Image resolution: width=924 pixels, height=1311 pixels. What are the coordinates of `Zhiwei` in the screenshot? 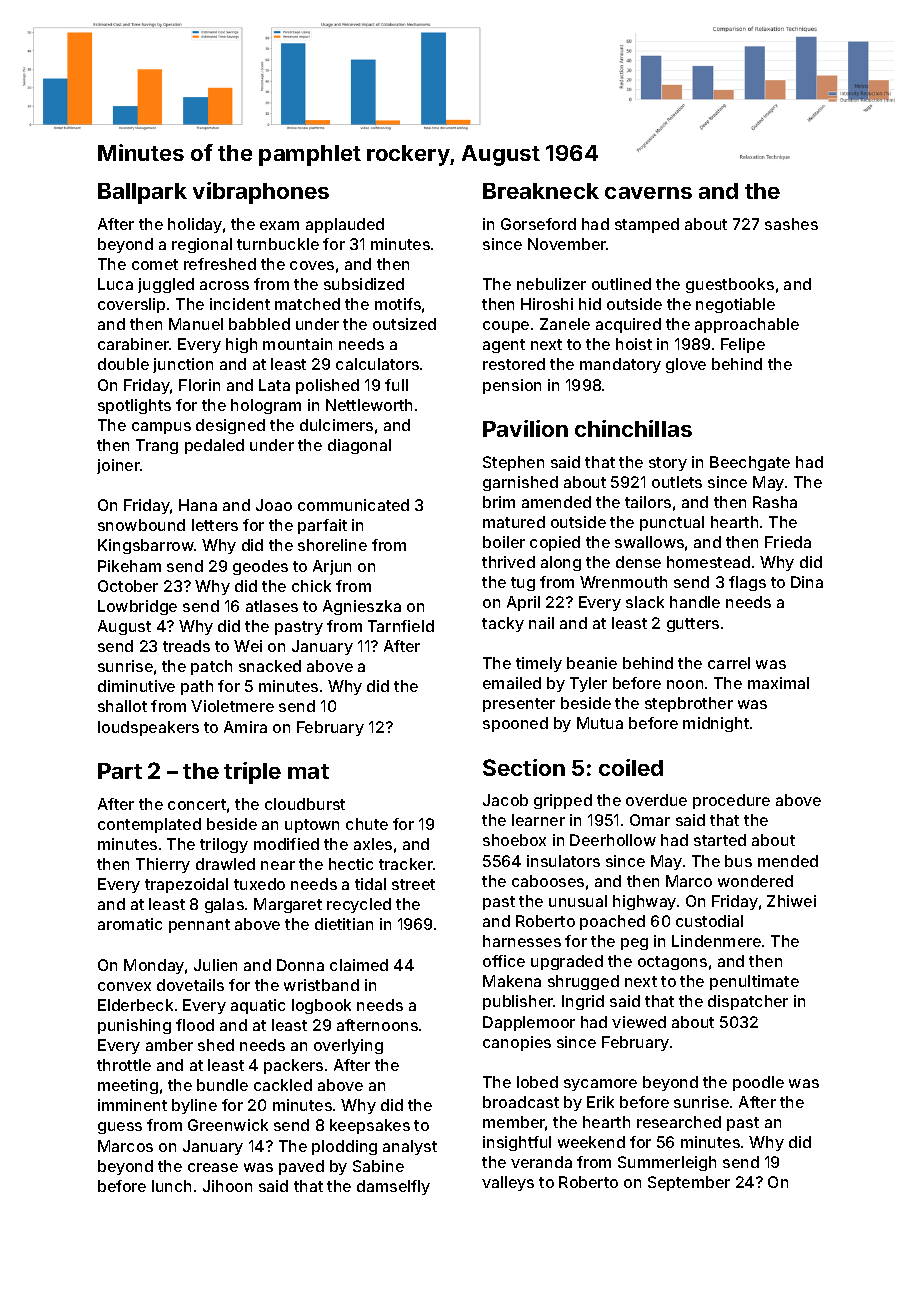 It's located at (791, 901).
